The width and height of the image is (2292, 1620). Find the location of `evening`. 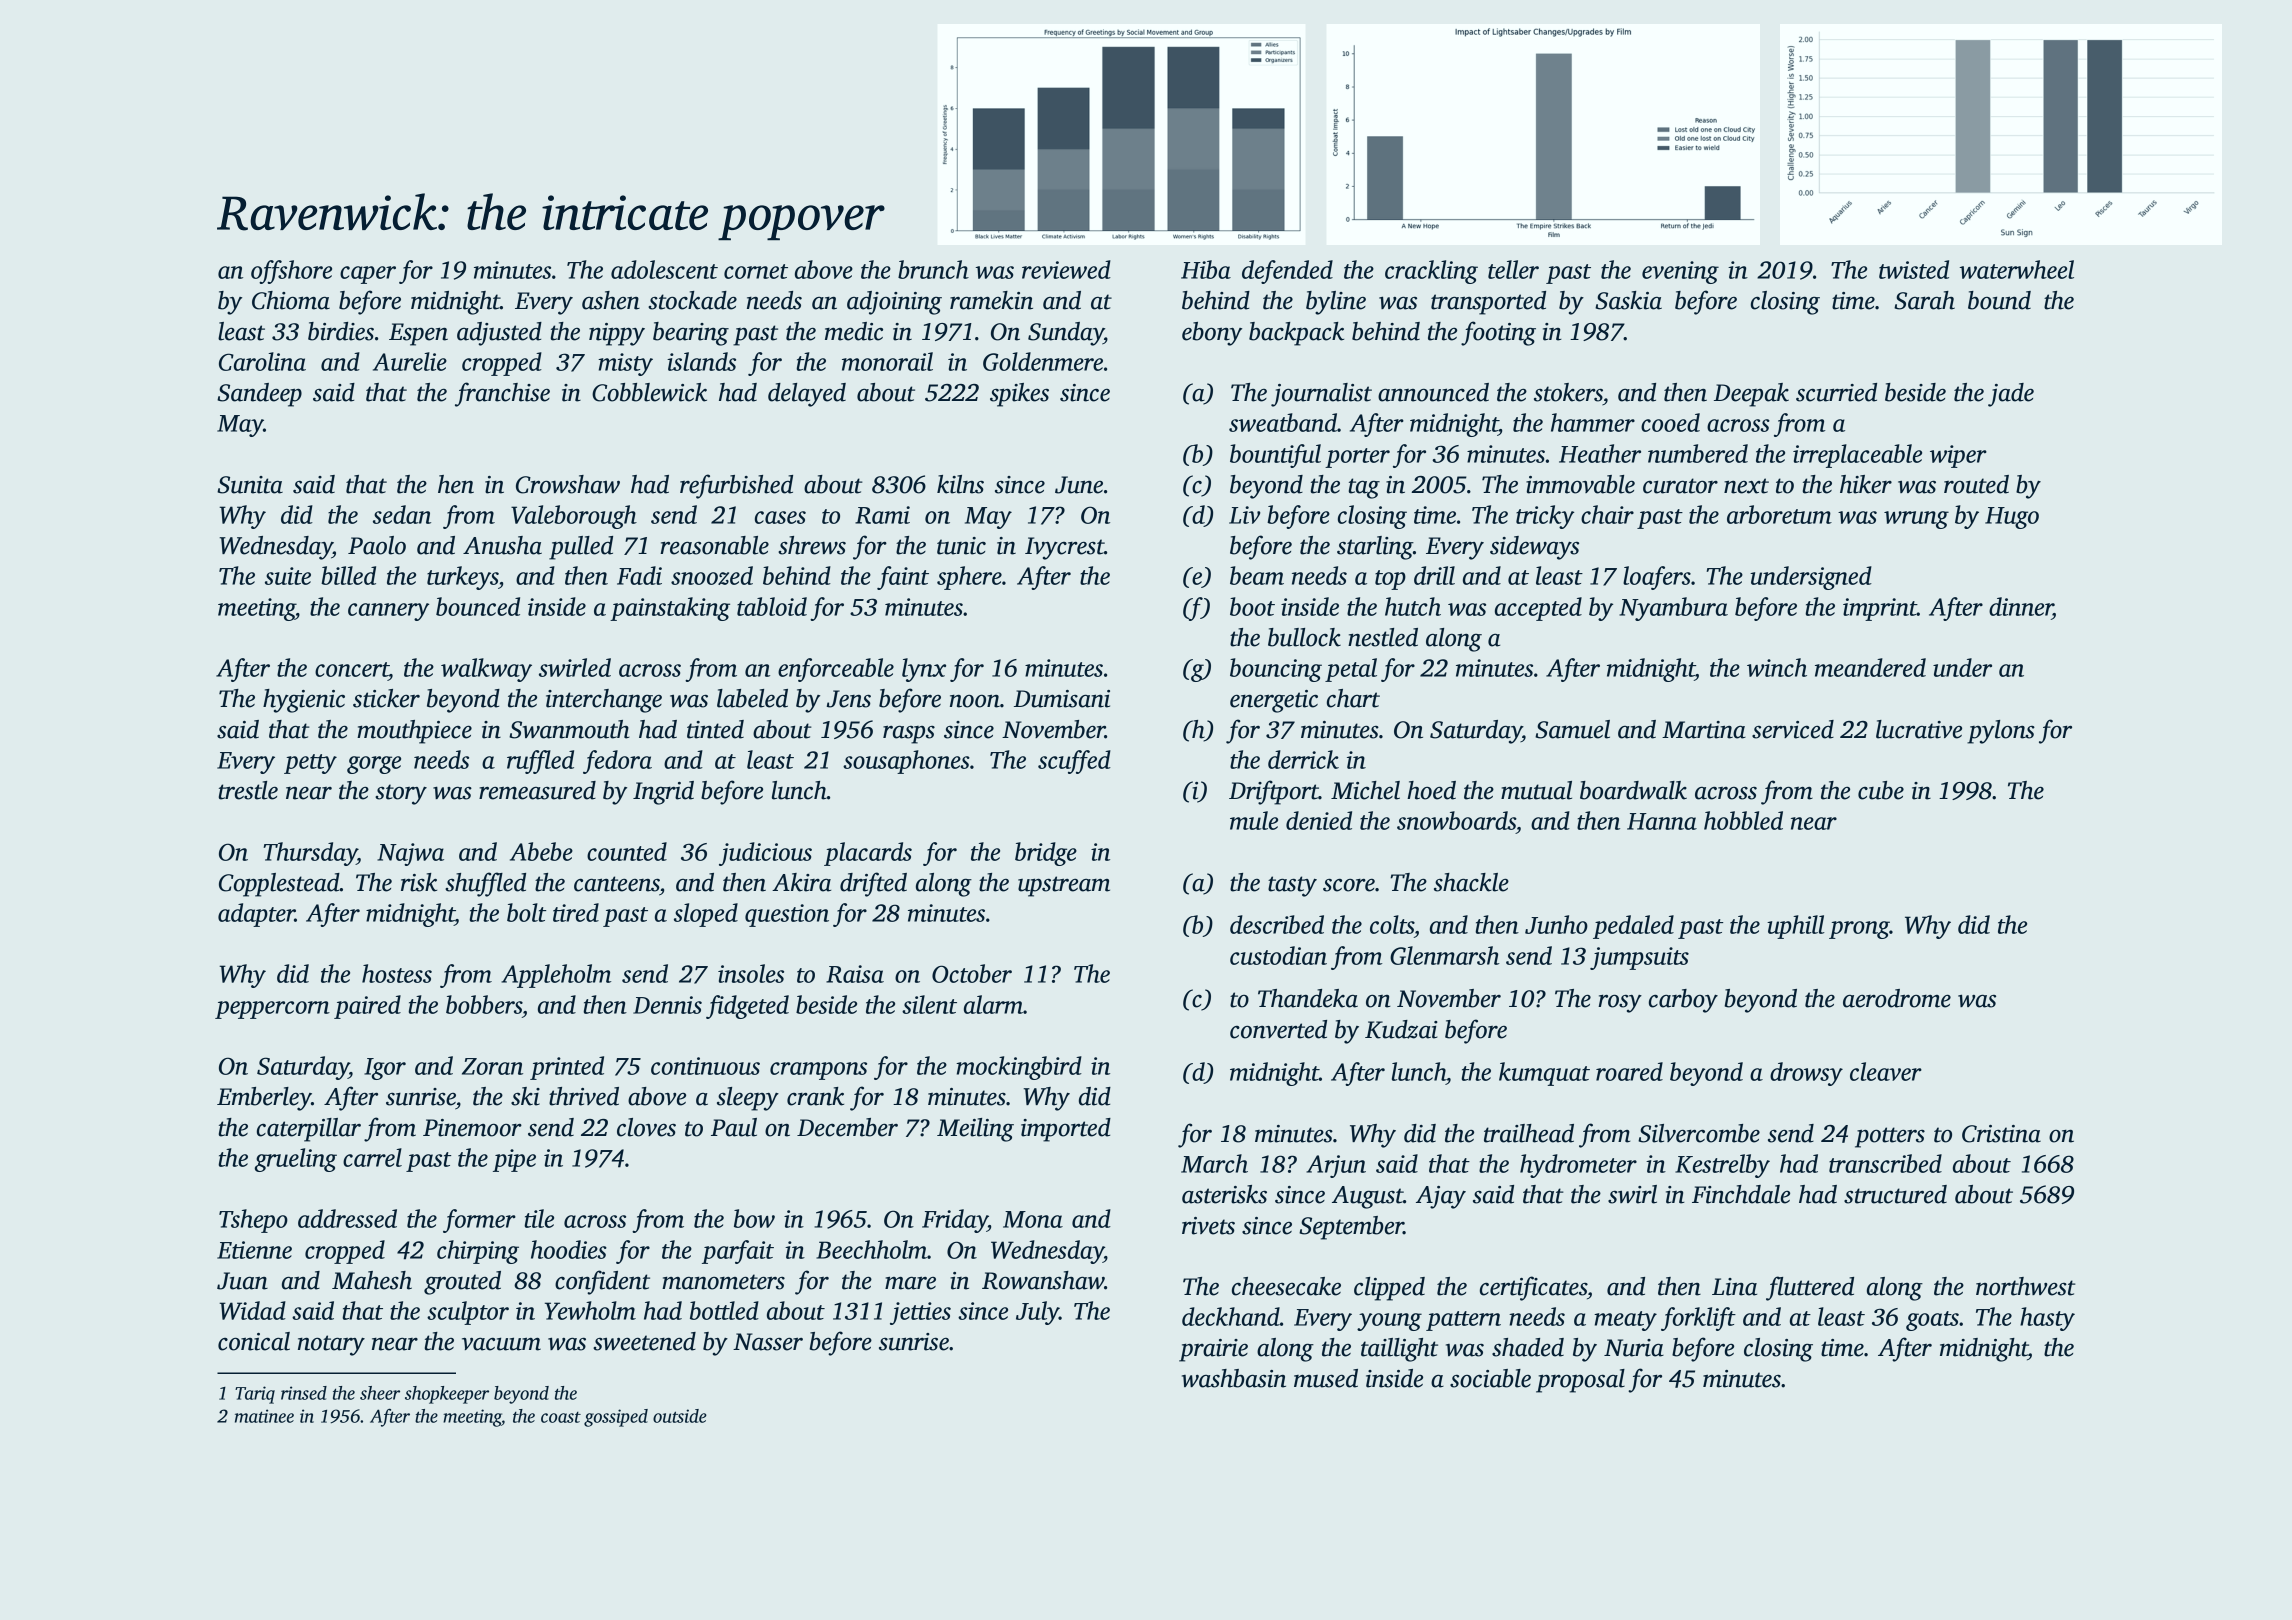

evening is located at coordinates (1680, 272).
